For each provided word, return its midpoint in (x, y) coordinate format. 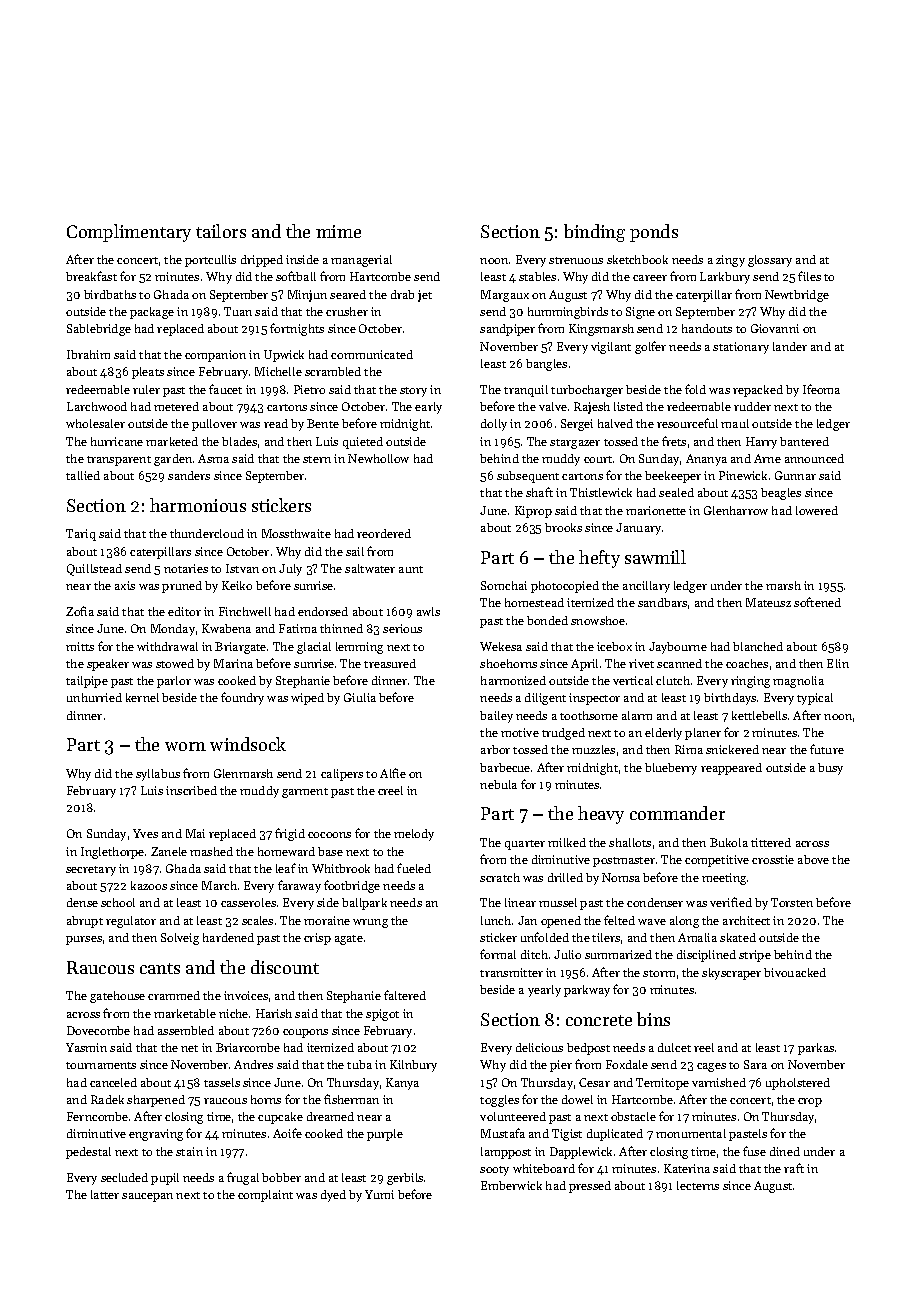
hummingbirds (568, 313)
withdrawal (167, 646)
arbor (495, 749)
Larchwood (97, 406)
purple (385, 1135)
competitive (717, 861)
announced (814, 458)
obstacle (633, 1116)
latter (105, 1194)
